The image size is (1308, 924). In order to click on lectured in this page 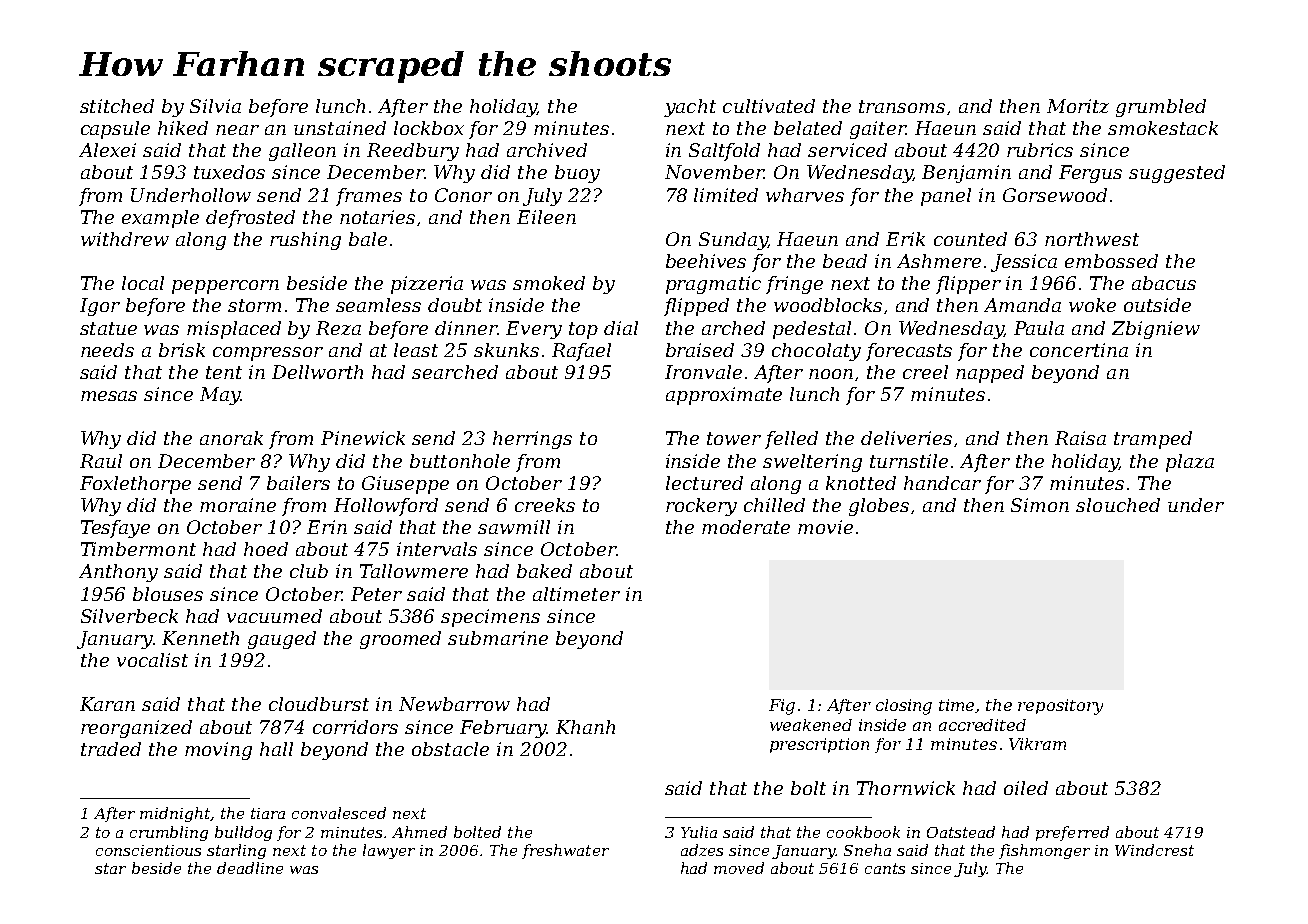, I will do `click(704, 483)`.
